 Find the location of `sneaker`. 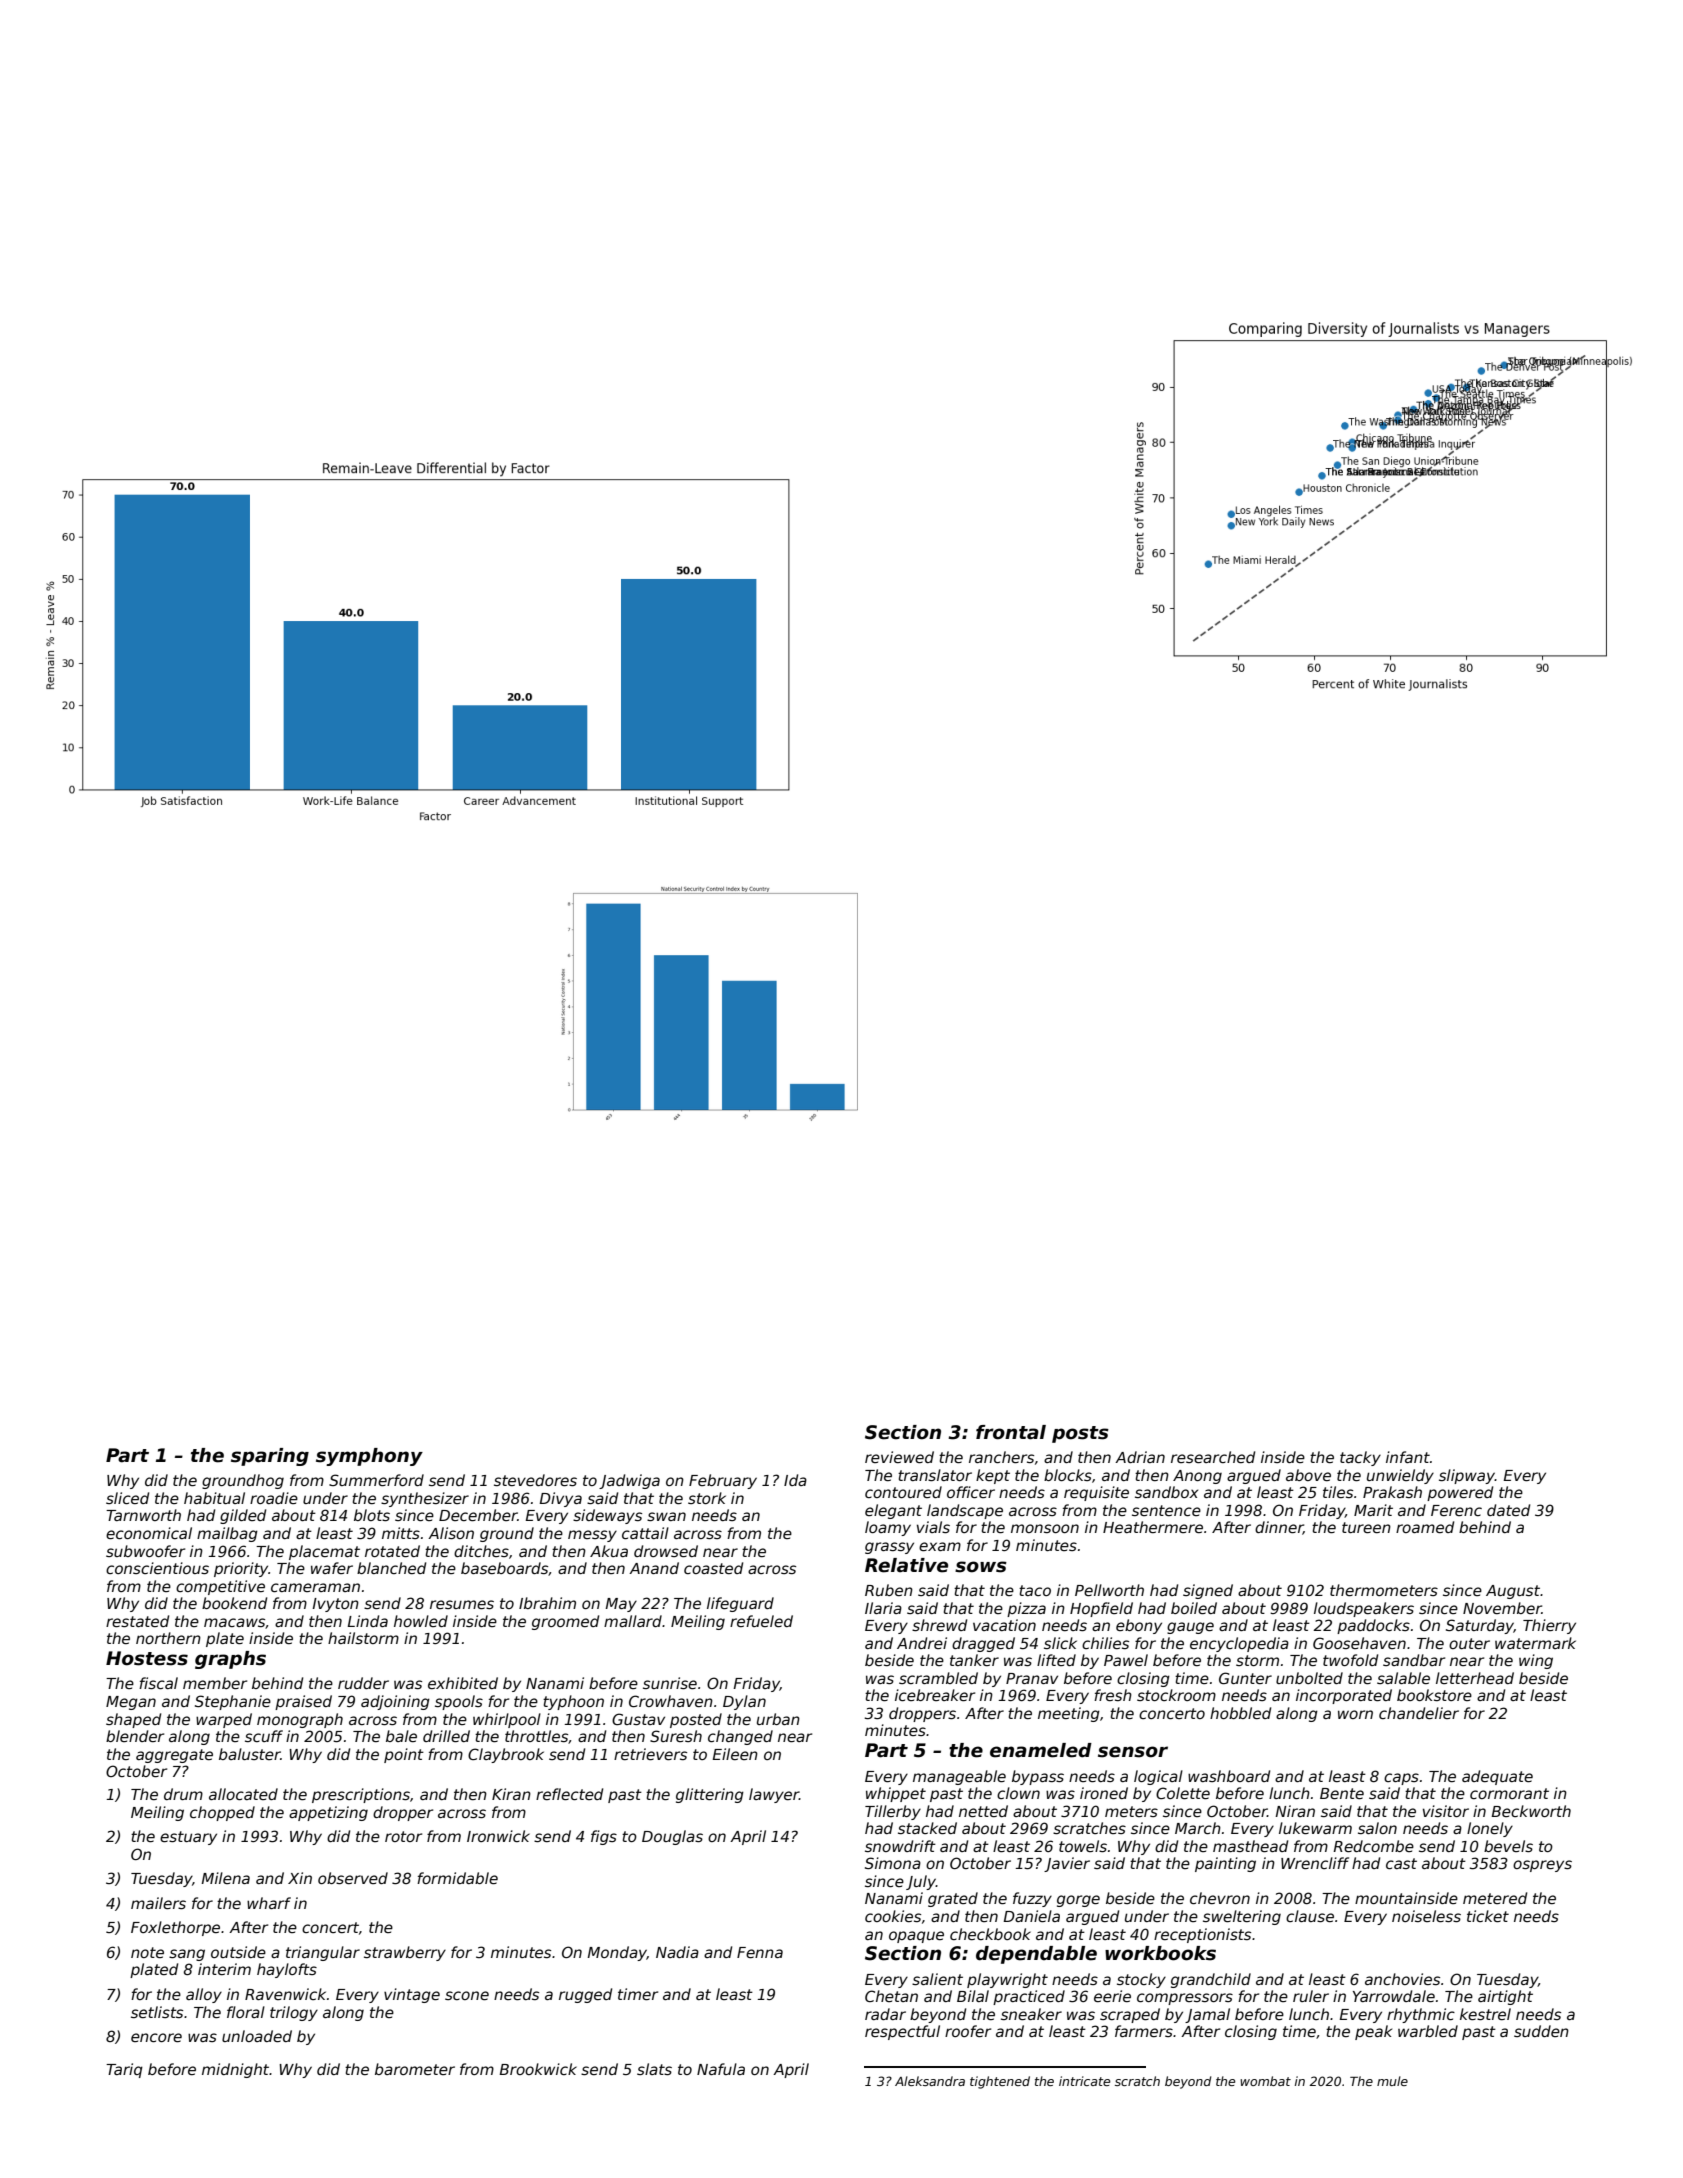

sneaker is located at coordinates (1031, 2014).
